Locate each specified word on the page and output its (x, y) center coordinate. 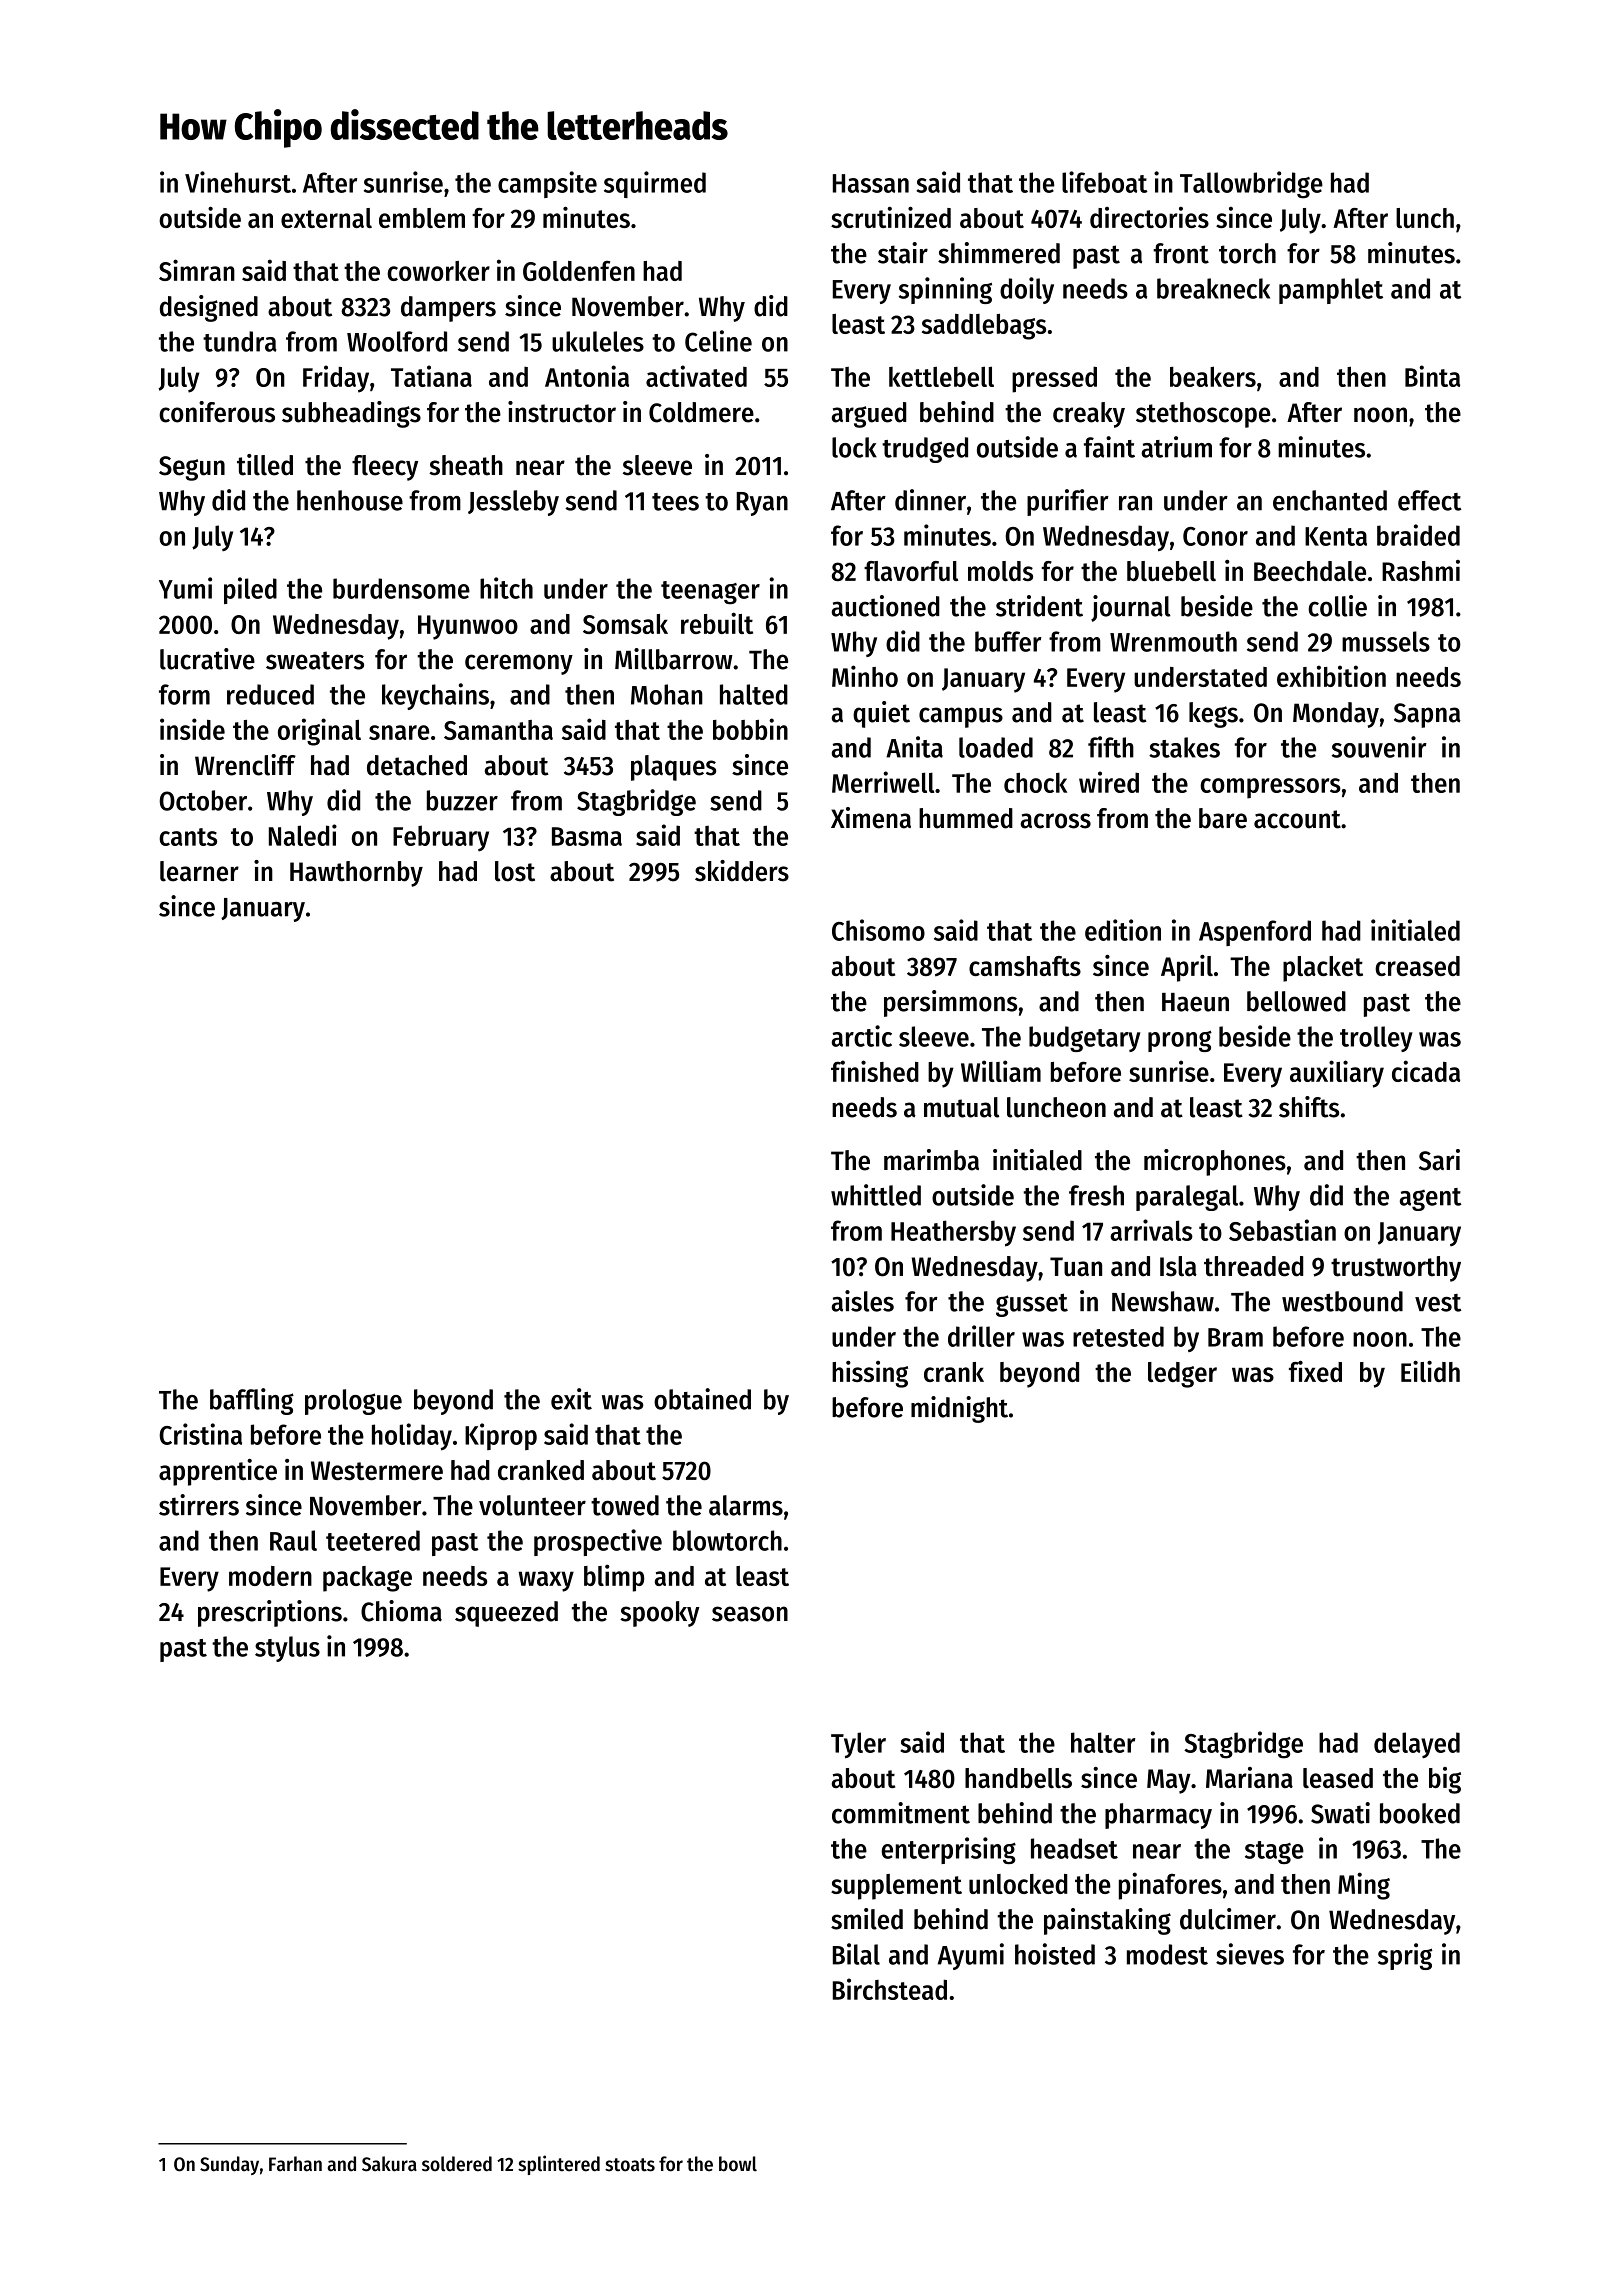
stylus (287, 1649)
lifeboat (1105, 182)
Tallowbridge (1251, 185)
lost (515, 871)
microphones (1215, 1162)
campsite (547, 184)
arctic (861, 1036)
